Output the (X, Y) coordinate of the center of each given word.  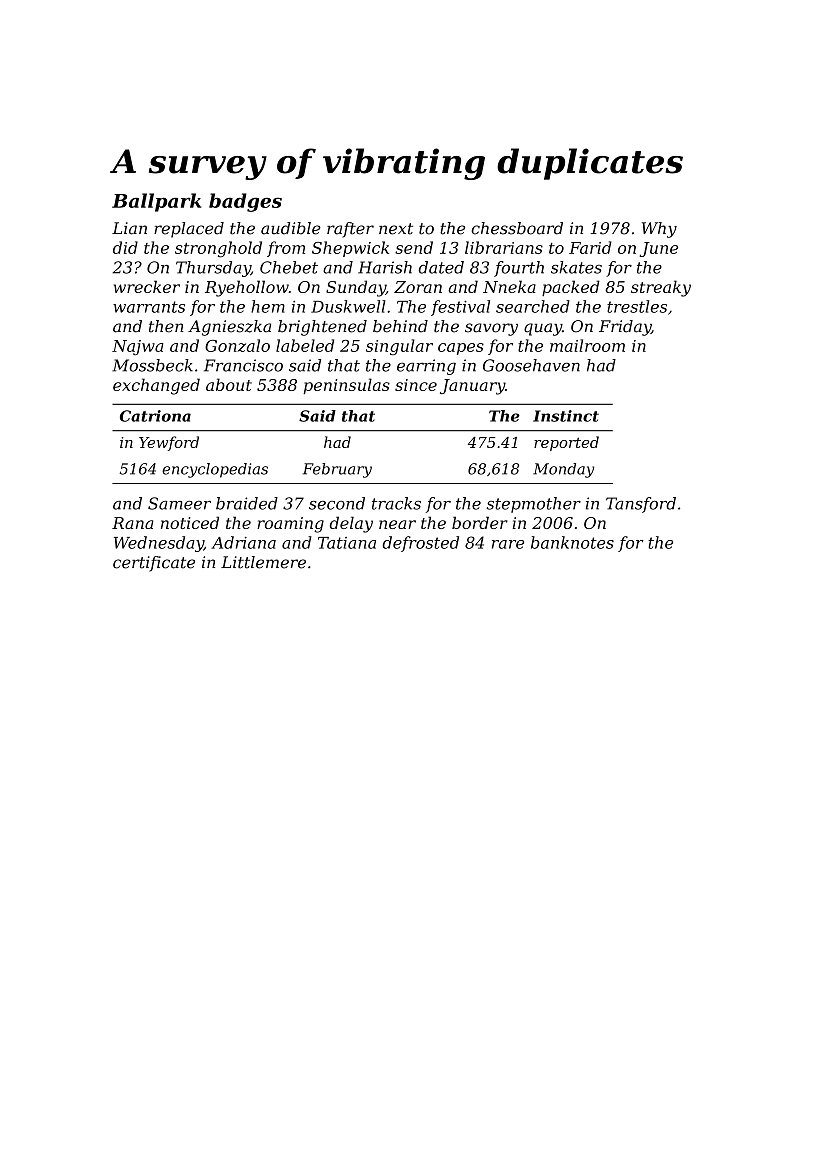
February (337, 470)
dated (441, 267)
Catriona (155, 416)
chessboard (517, 228)
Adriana (243, 542)
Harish (385, 267)
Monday (563, 470)
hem (268, 306)
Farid (590, 247)
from (286, 249)
